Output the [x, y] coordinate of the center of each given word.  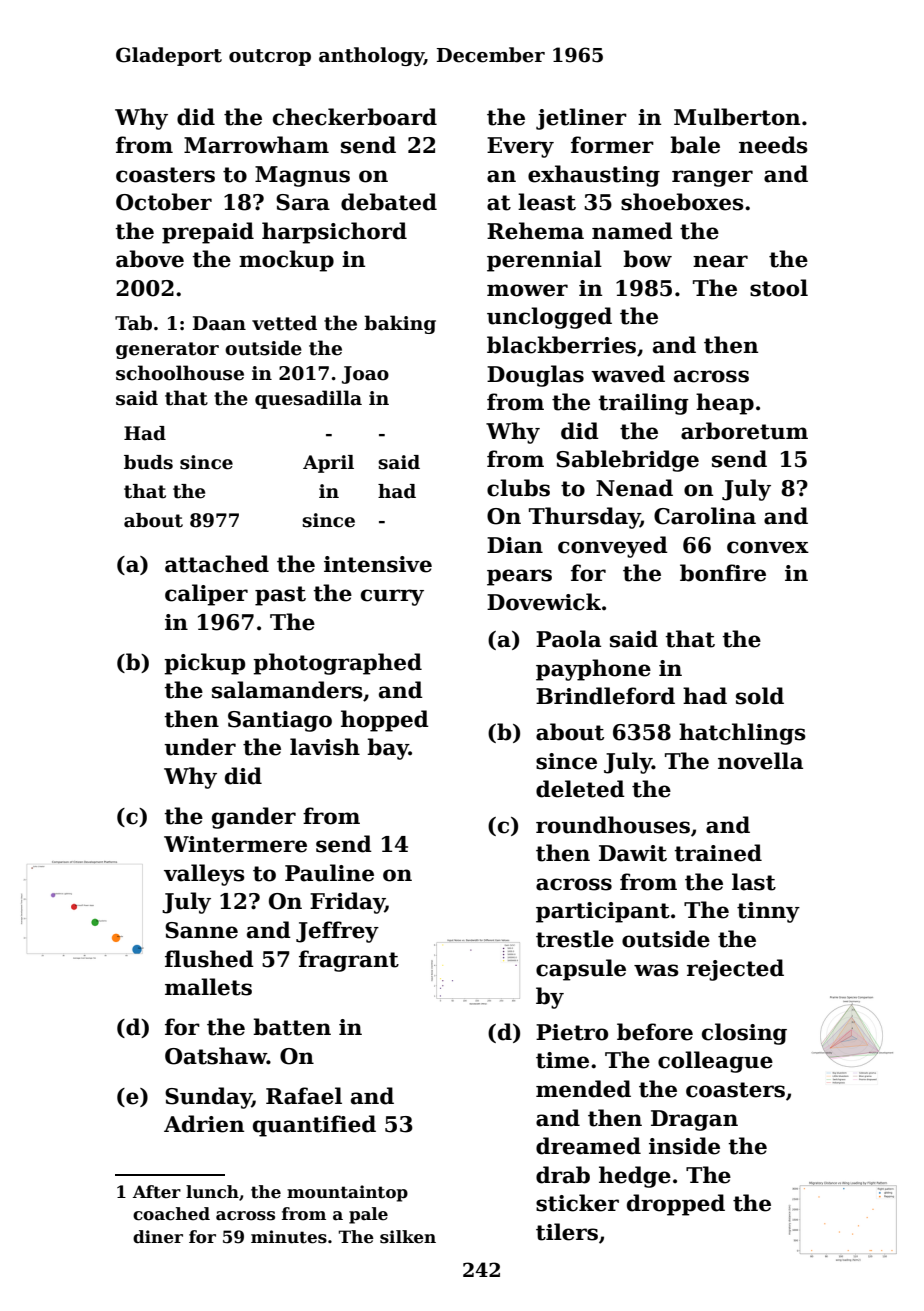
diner [158, 1237]
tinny [768, 912]
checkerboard [355, 117]
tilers [567, 1232]
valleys [204, 875]
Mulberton [737, 117]
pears [519, 577]
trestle [575, 939]
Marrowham [256, 145]
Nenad [634, 488]
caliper [206, 595]
